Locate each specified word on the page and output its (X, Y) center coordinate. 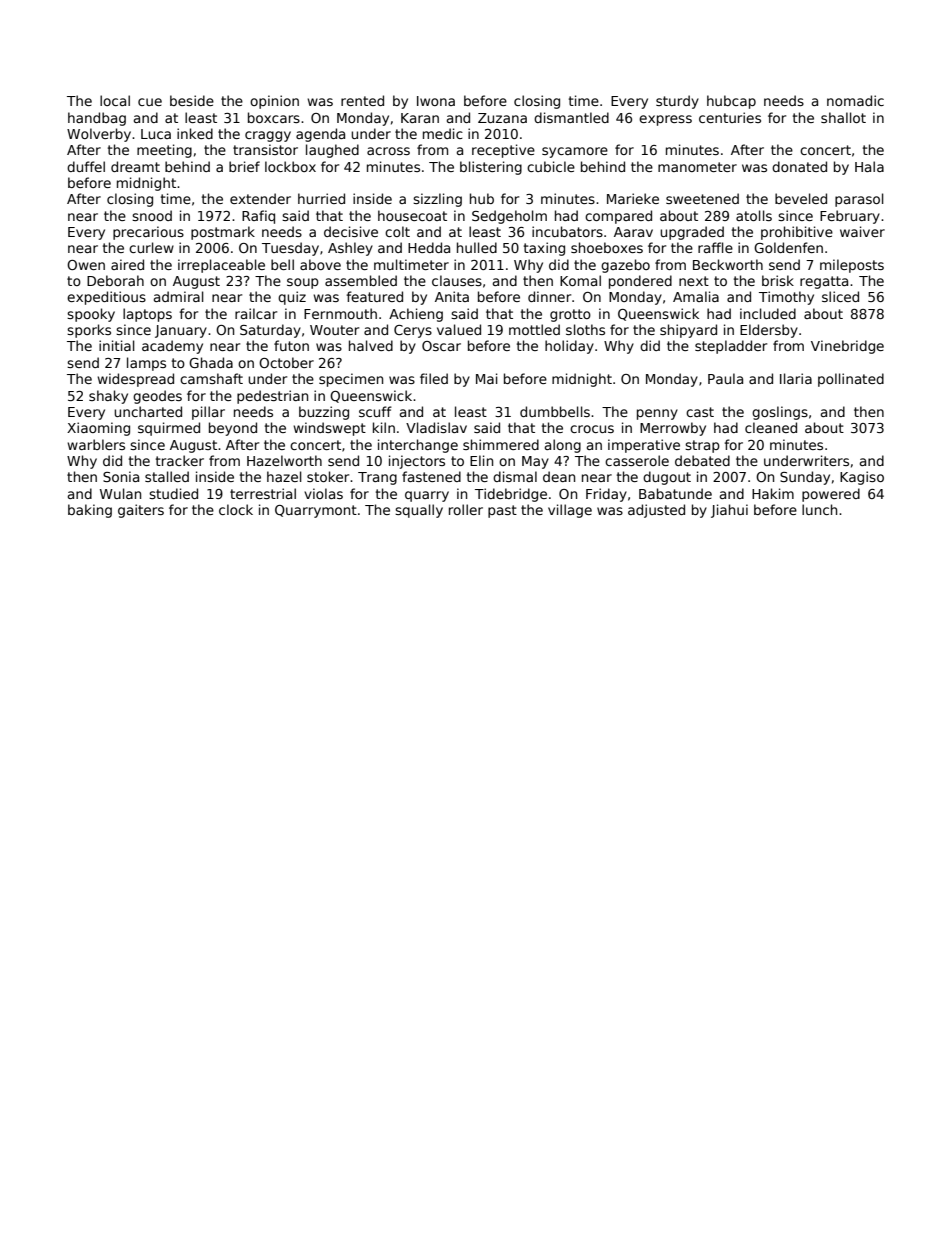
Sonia (121, 476)
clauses (457, 280)
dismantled (571, 117)
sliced (840, 296)
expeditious (106, 298)
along (563, 446)
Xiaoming (98, 429)
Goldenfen (788, 247)
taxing (544, 249)
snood (152, 215)
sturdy (677, 102)
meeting (164, 151)
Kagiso (862, 478)
